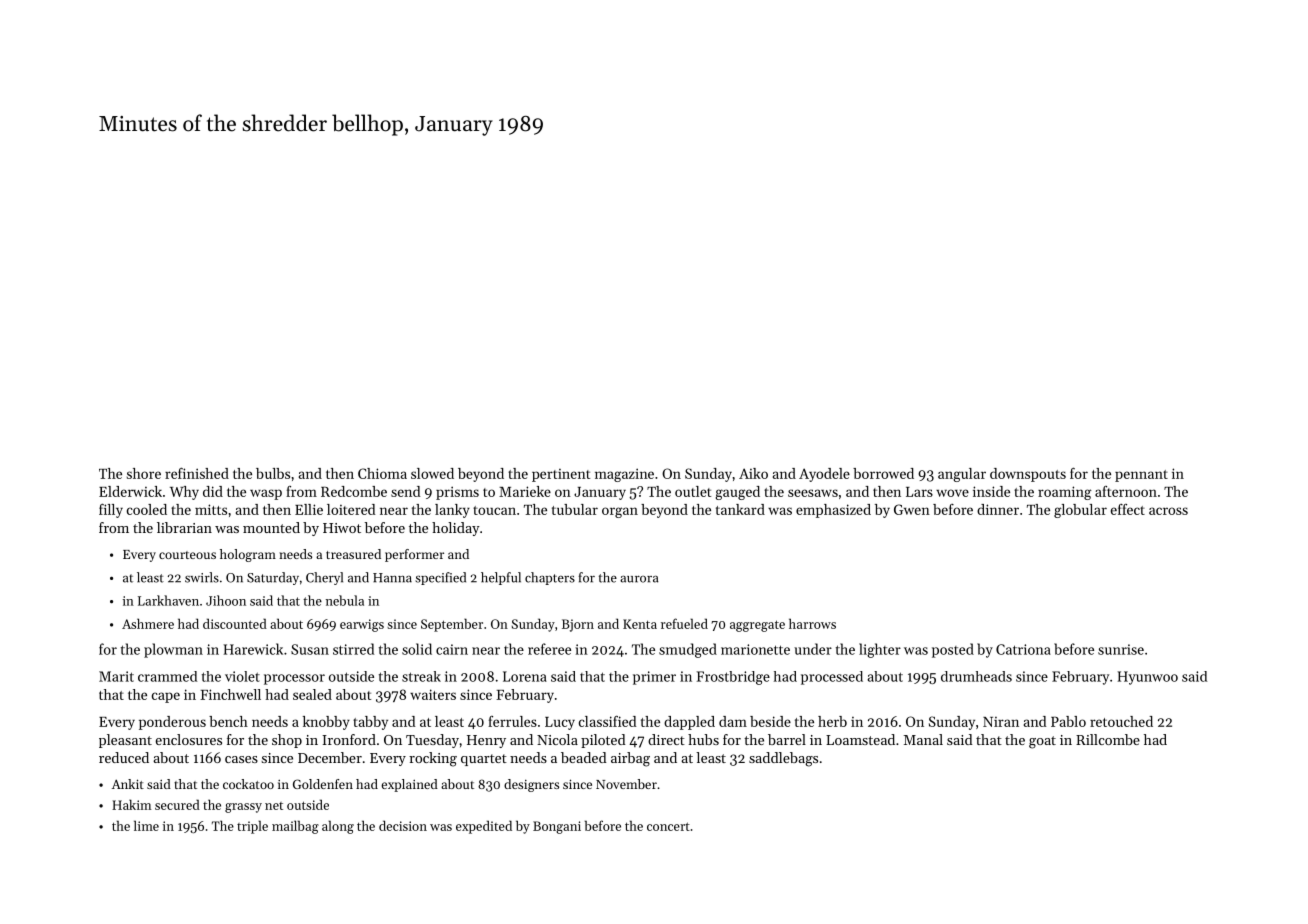 Image resolution: width=1308 pixels, height=924 pixels. Describe the element at coordinates (557, 827) in the image. I see `Bongani` at that location.
